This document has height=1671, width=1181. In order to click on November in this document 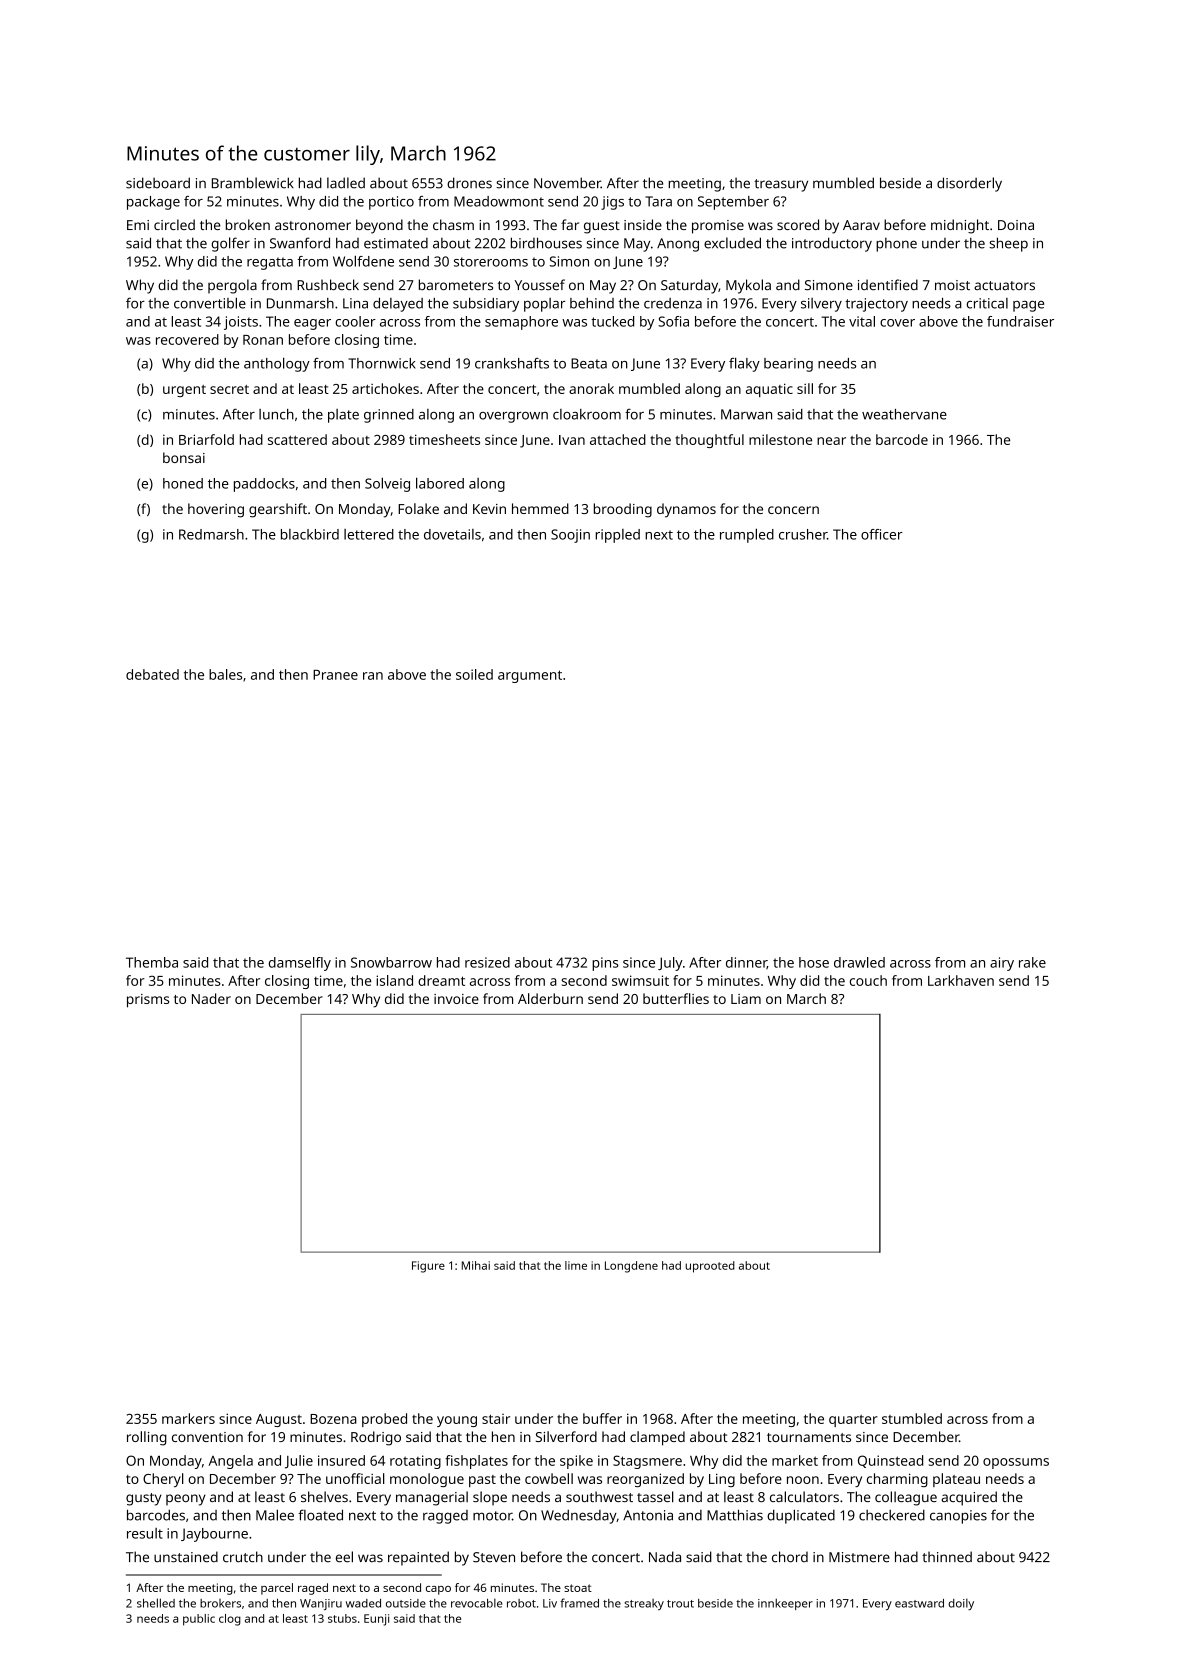, I will do `click(567, 183)`.
